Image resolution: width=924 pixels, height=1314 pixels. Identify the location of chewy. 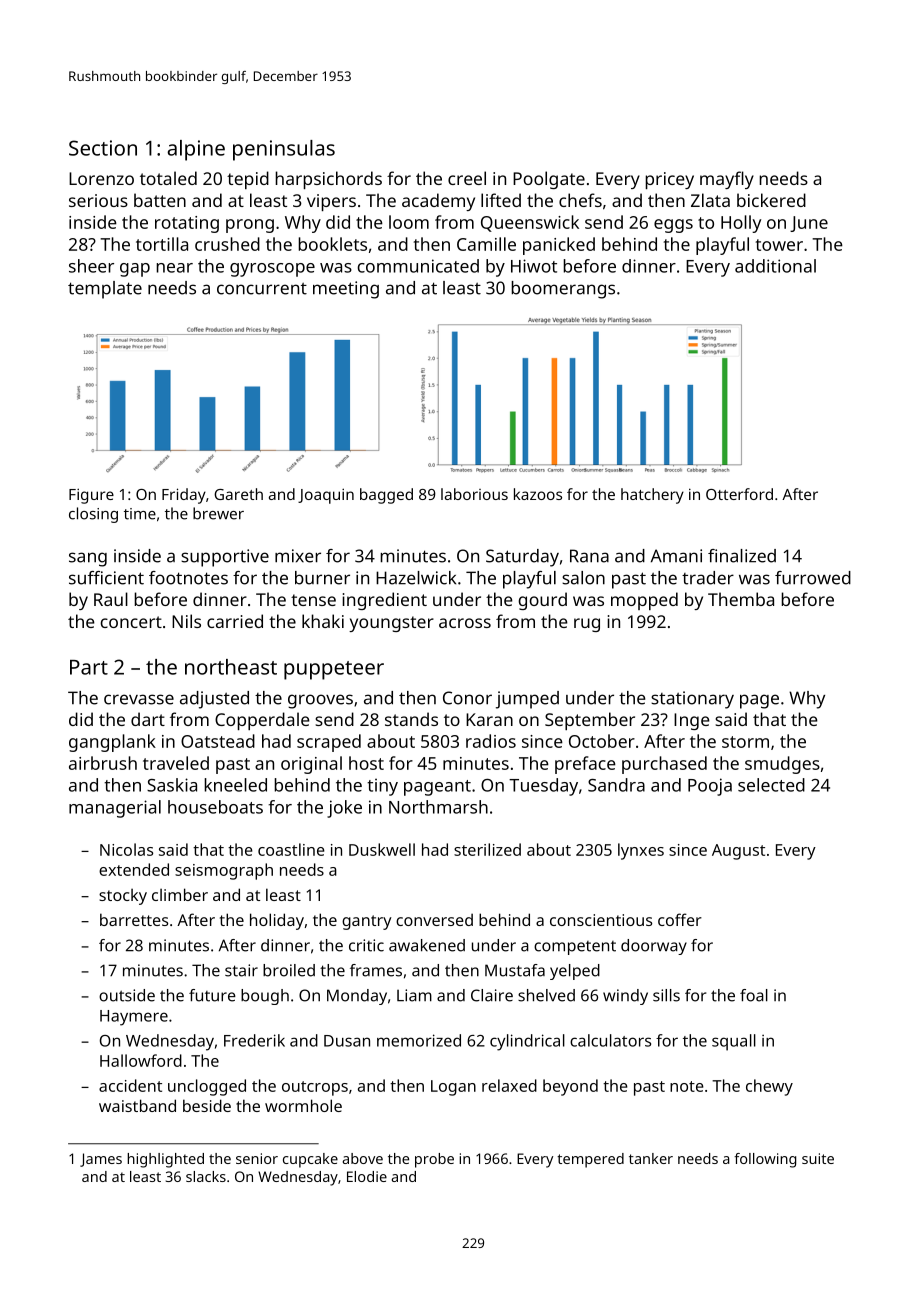
(769, 1087).
